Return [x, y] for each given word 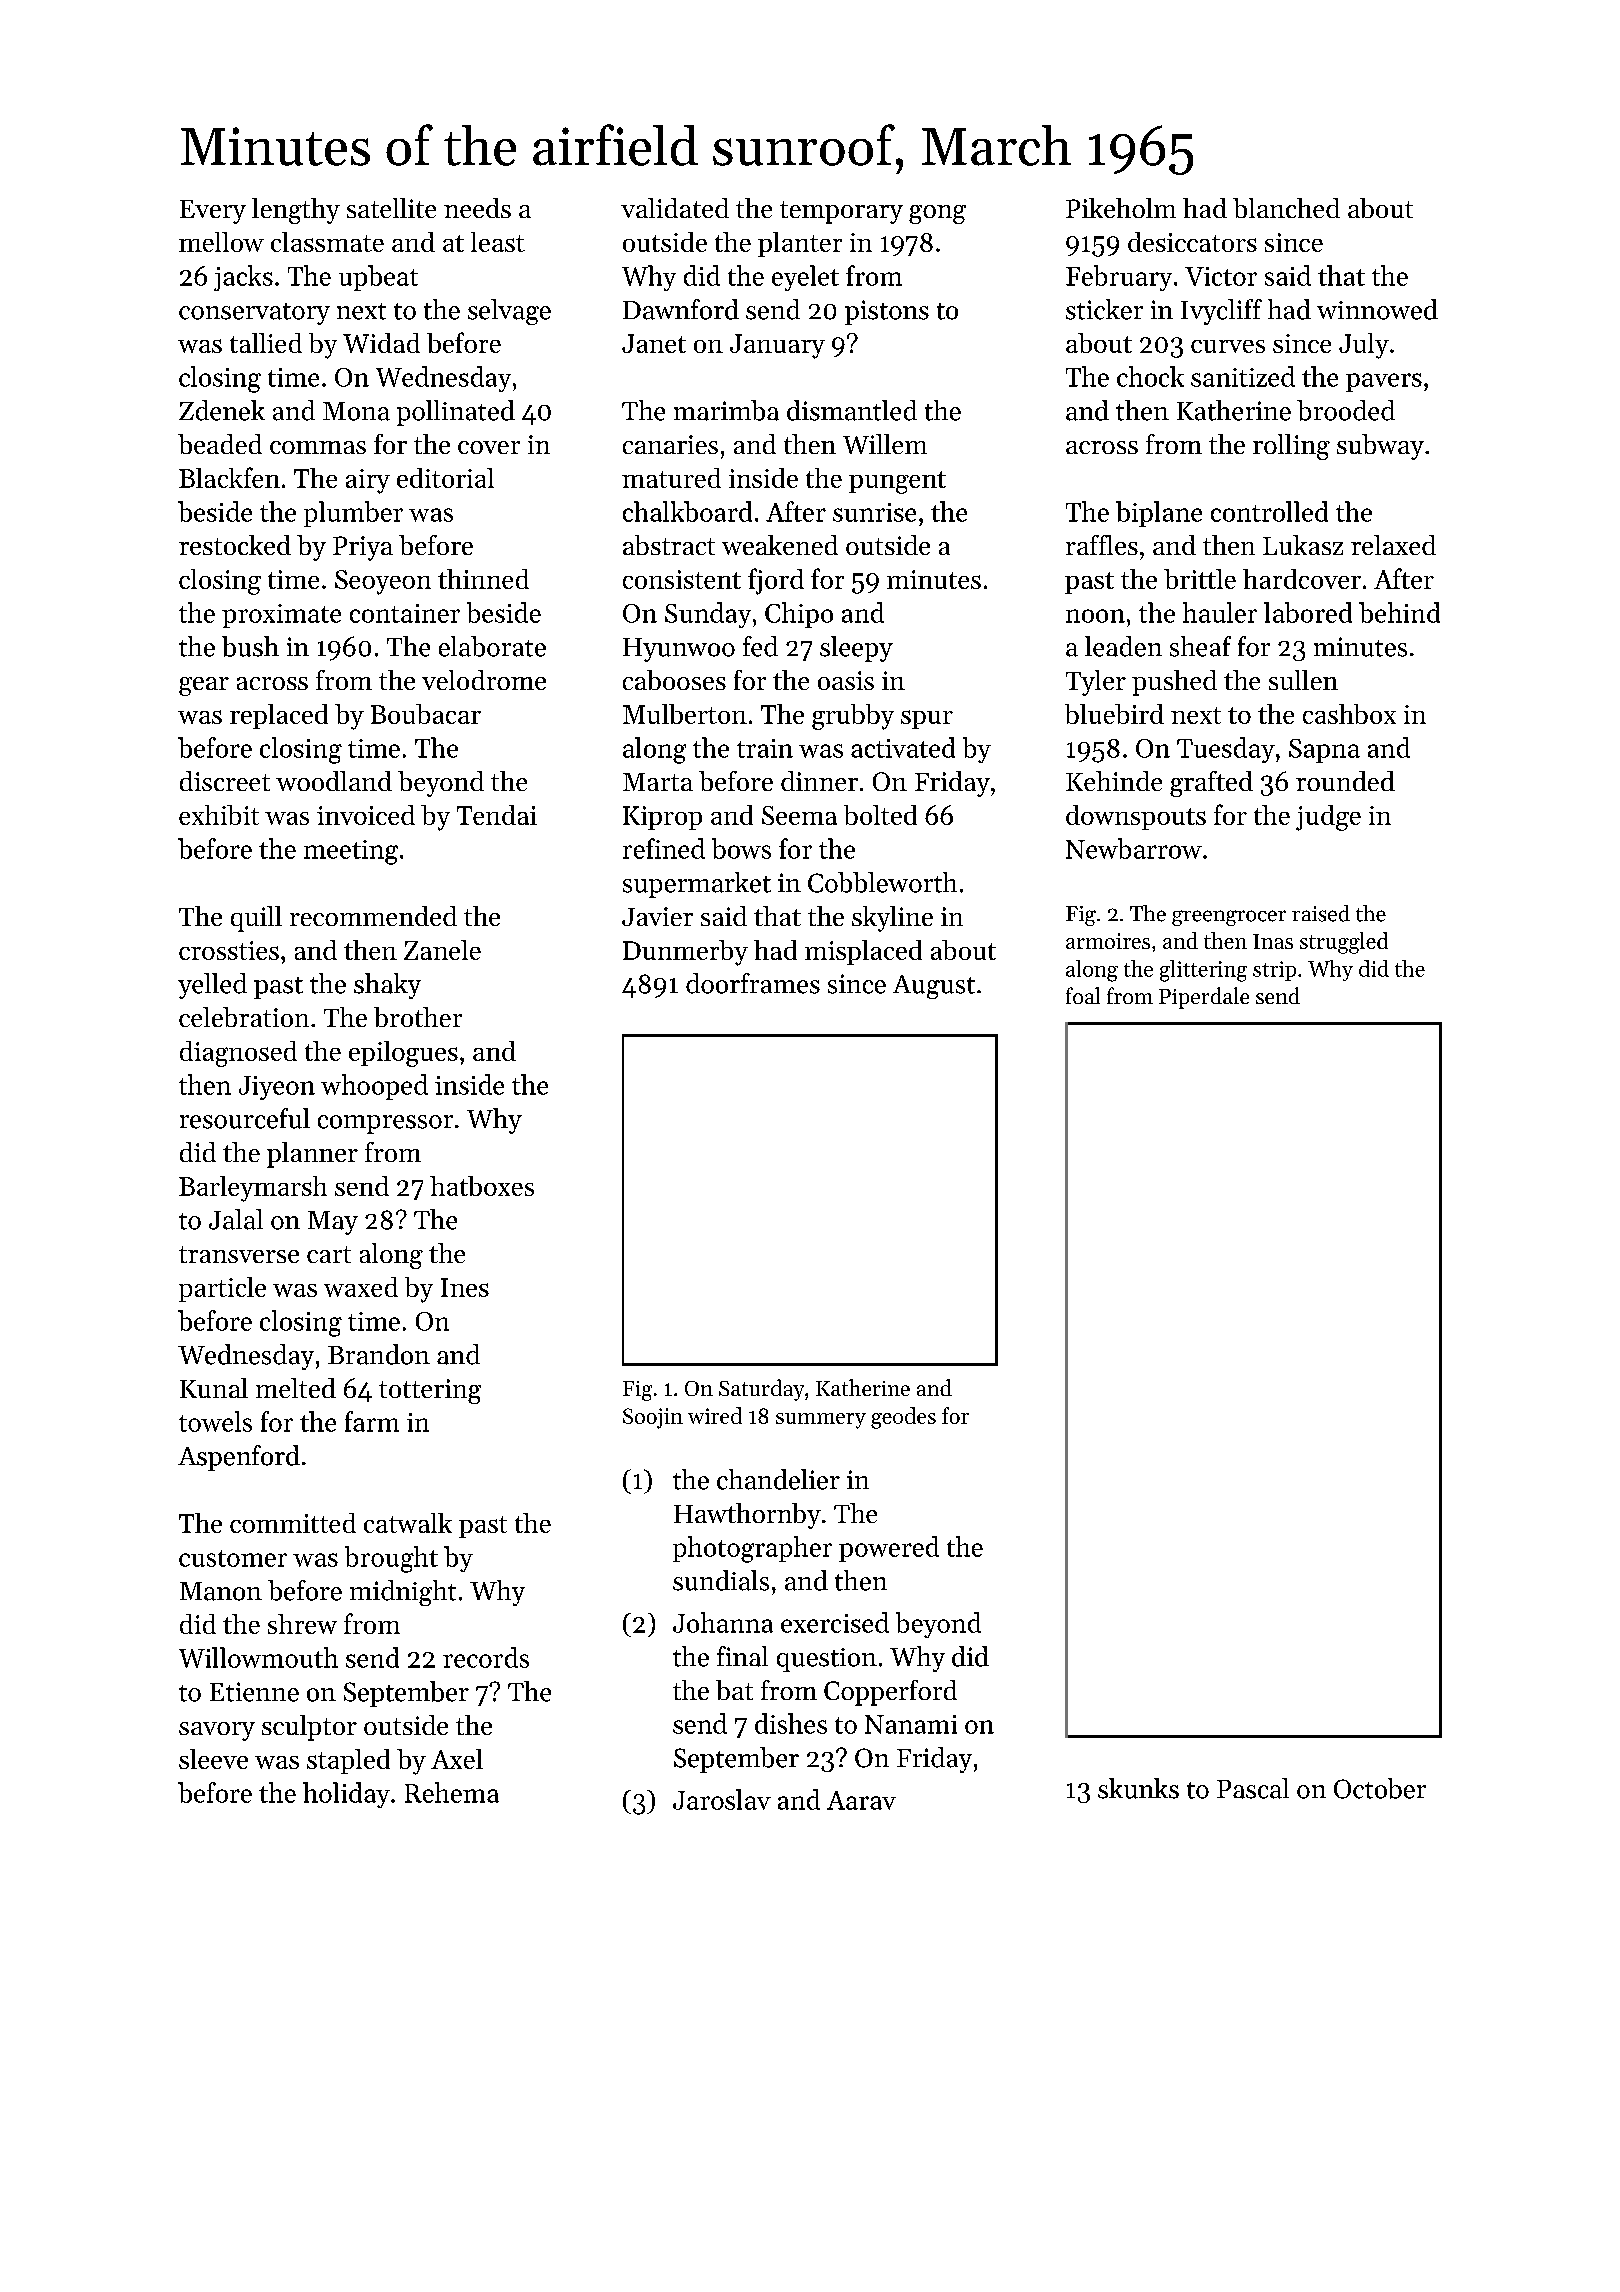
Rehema [452, 1792]
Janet [654, 343]
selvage [509, 312]
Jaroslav [722, 1799]
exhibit [219, 815]
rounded [1345, 781]
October [1380, 1788]
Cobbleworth [882, 882]
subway [1380, 447]
